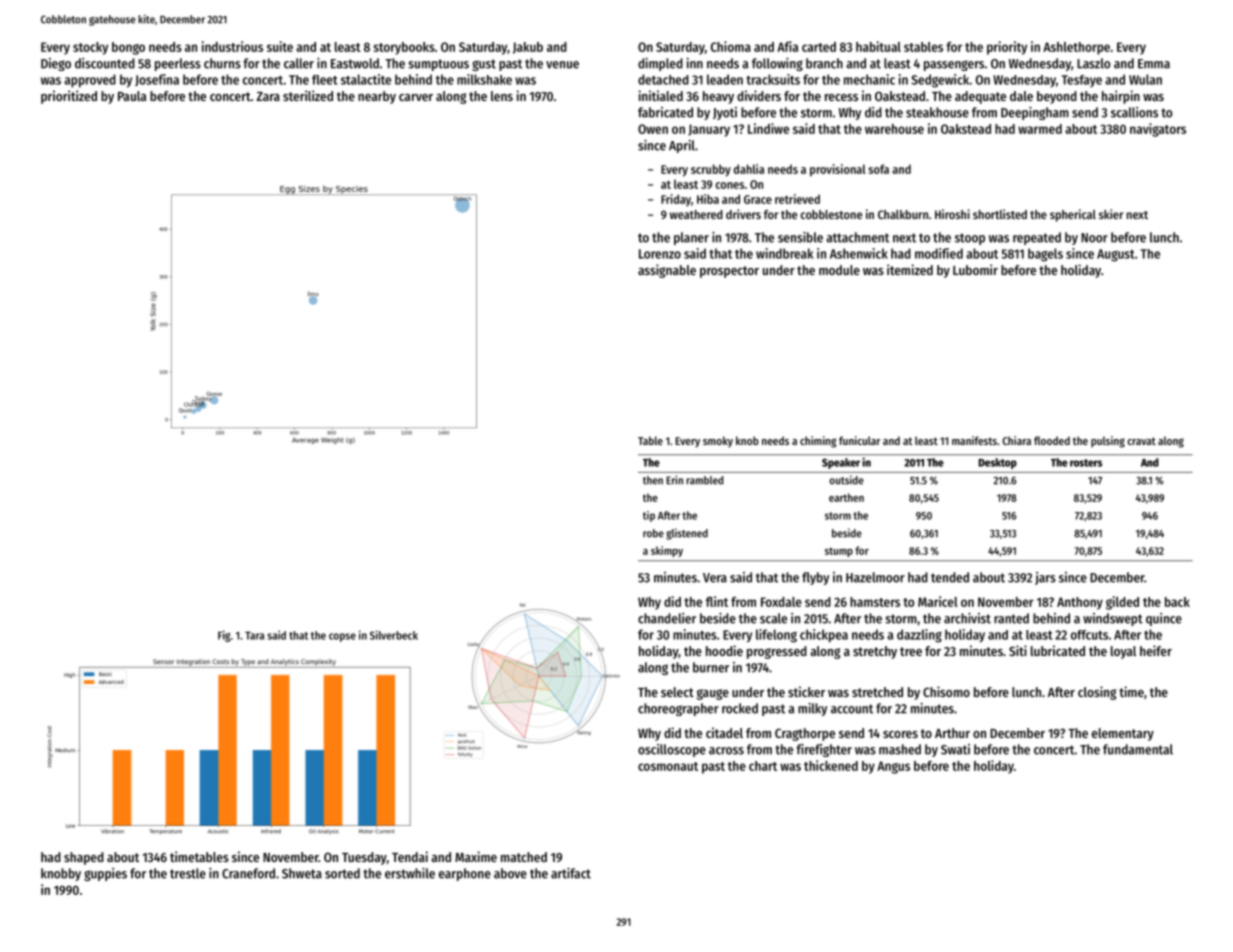 The height and width of the document is (952, 1233). Describe the element at coordinates (1111, 214) in the document. I see `skier` at that location.
